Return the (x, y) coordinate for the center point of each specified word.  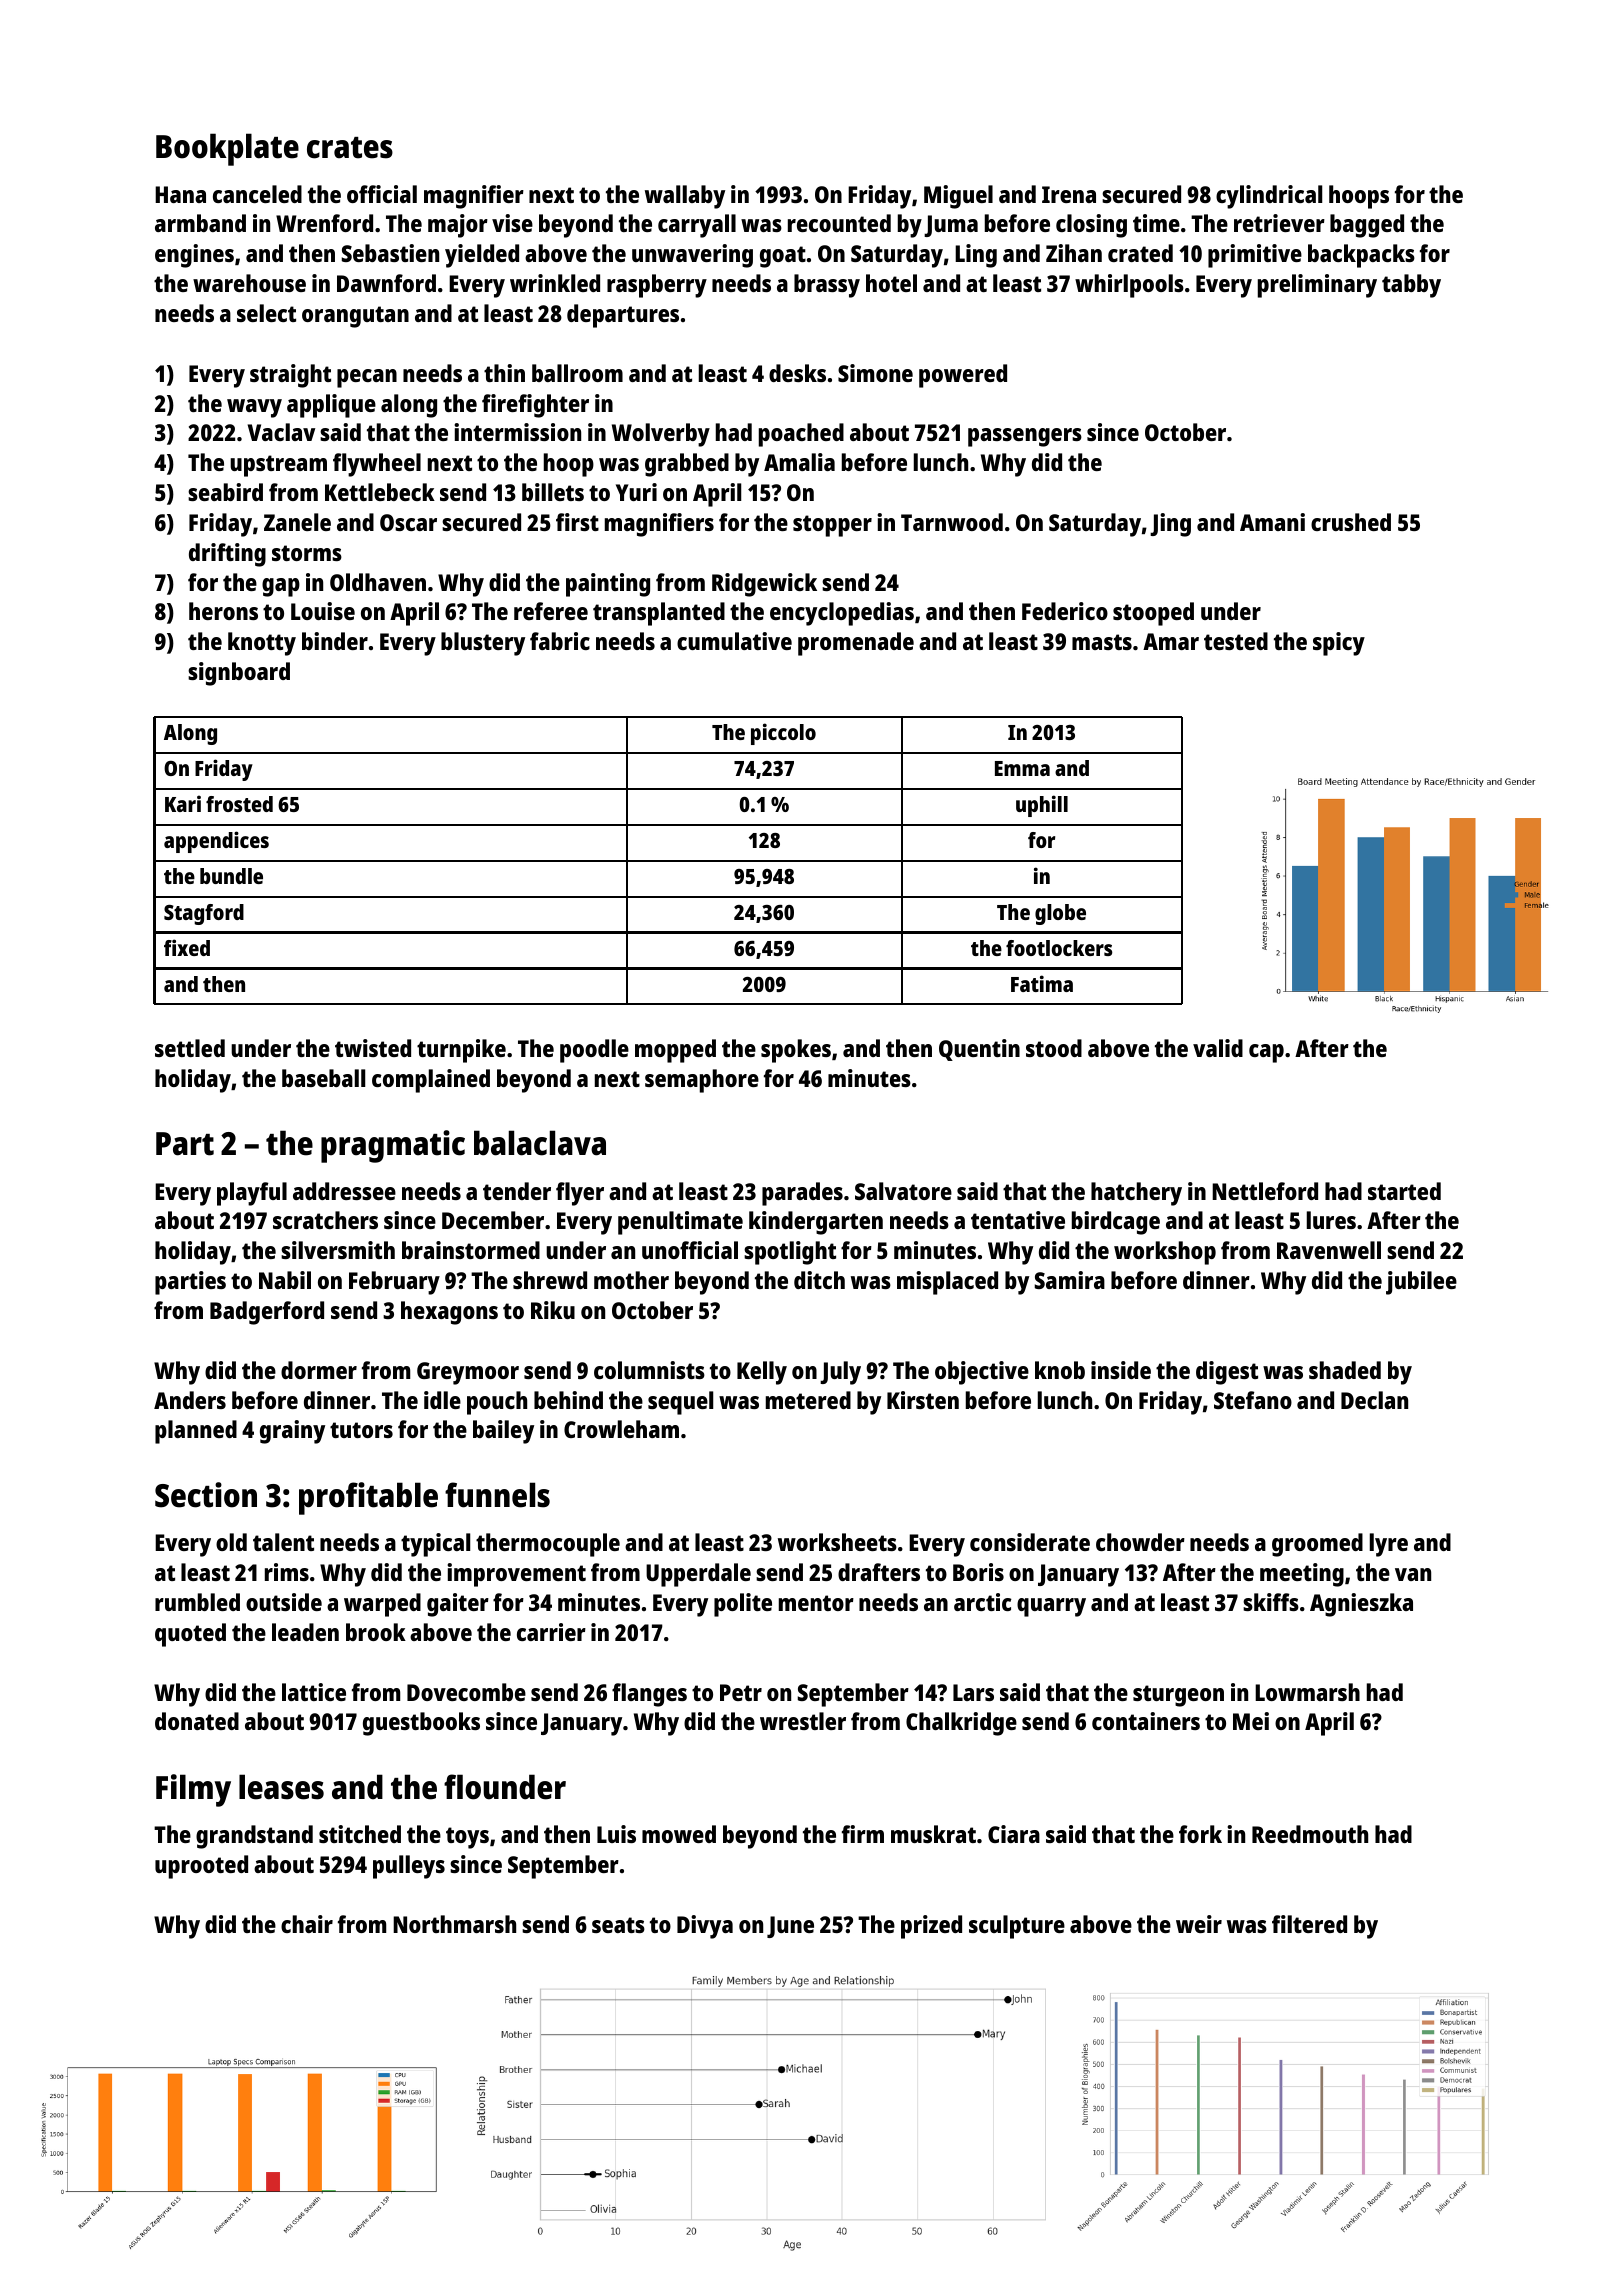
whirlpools (1129, 286)
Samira (1070, 1280)
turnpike (461, 1051)
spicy (1339, 644)
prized (931, 1927)
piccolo (783, 734)
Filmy (193, 1790)
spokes (796, 1051)
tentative (1018, 1220)
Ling (976, 256)
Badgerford (267, 1313)
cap (1266, 1053)
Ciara (1014, 1834)
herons (223, 611)
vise (512, 223)
